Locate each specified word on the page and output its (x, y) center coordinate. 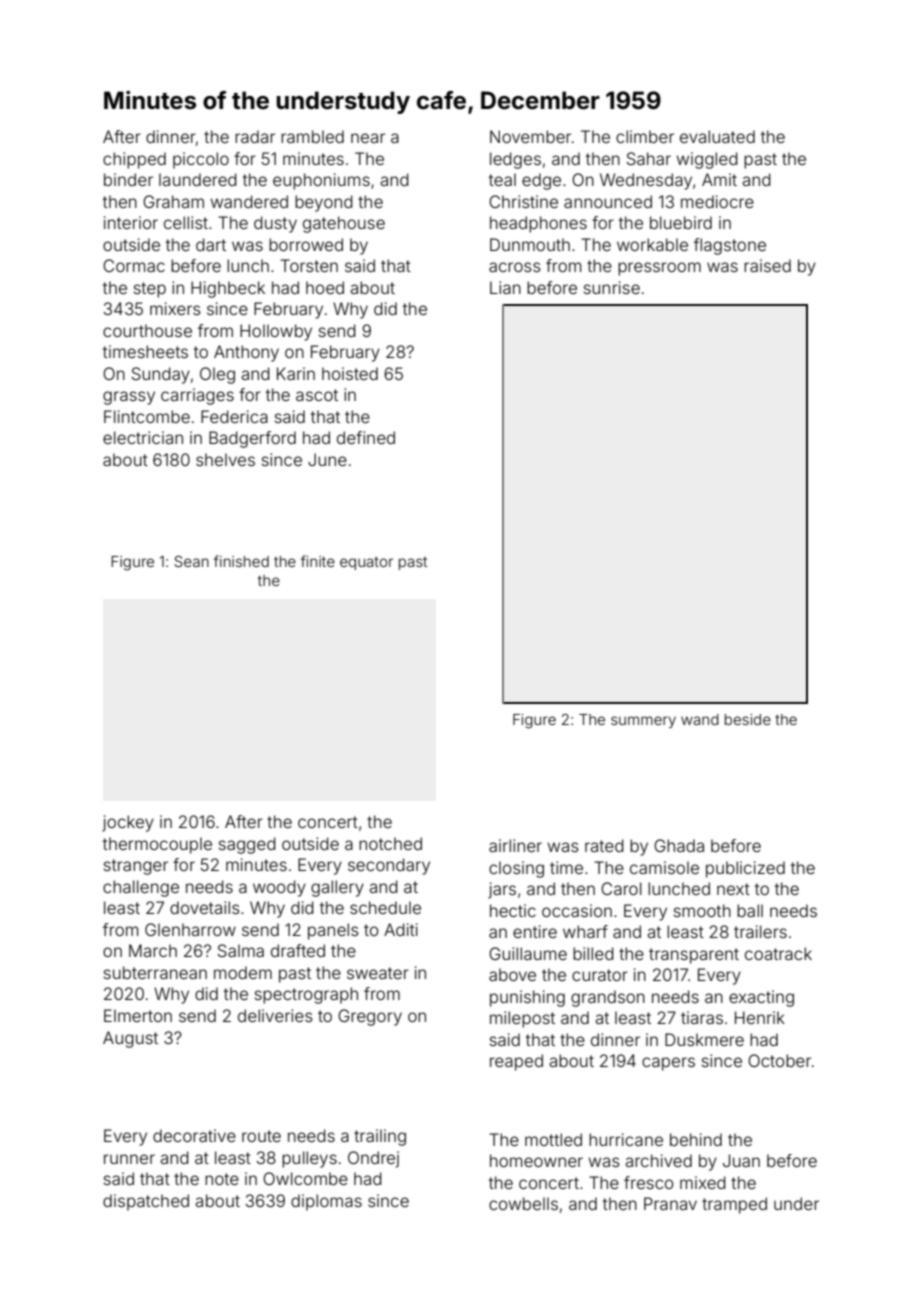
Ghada (679, 845)
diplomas (326, 1202)
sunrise (612, 287)
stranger (136, 867)
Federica (234, 416)
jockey (128, 823)
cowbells (523, 1203)
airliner (515, 845)
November (530, 136)
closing (516, 869)
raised (767, 265)
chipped (134, 160)
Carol (621, 888)
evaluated (717, 136)
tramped (734, 1205)
